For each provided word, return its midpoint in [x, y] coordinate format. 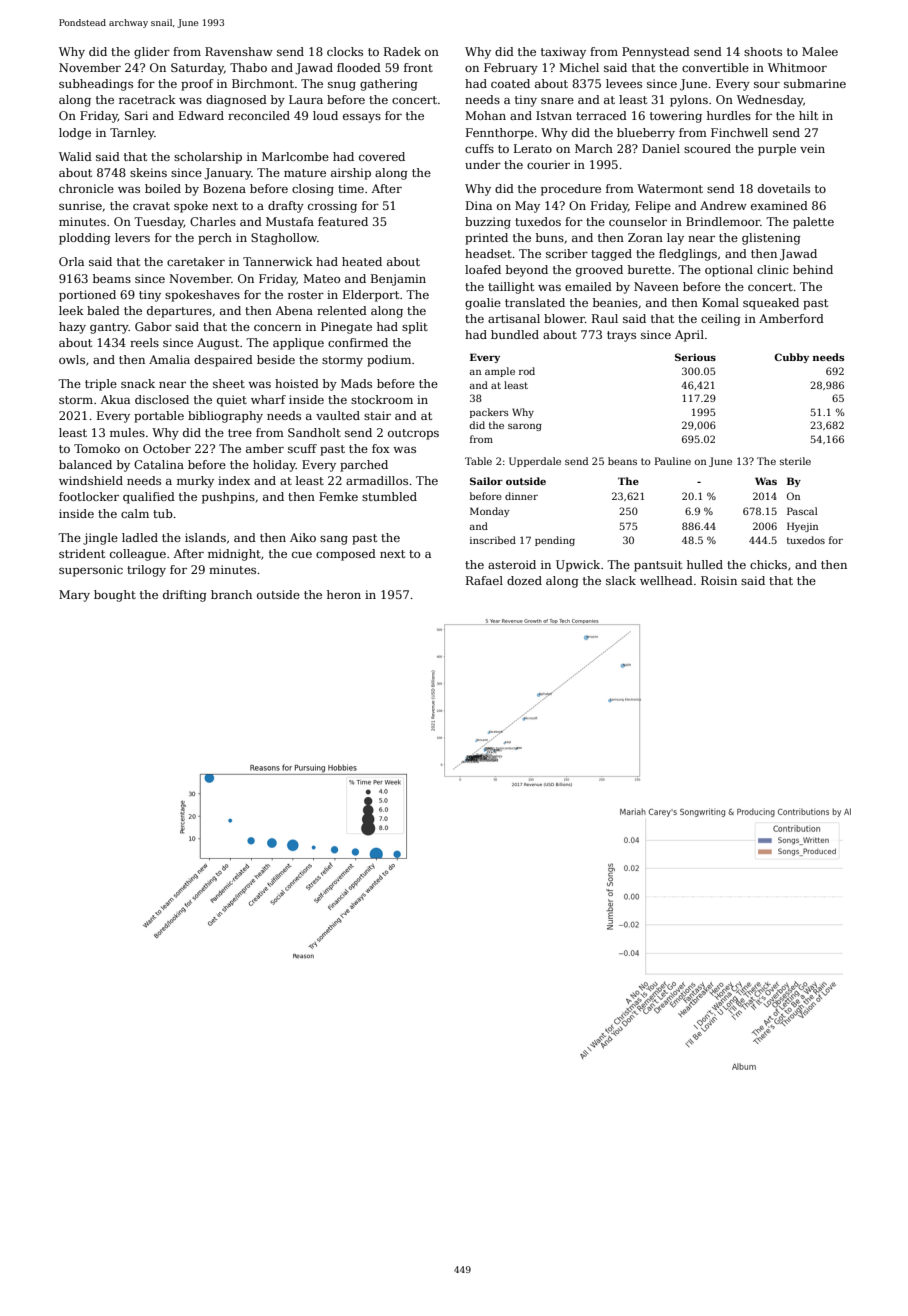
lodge [75, 134]
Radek [402, 51]
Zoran [645, 237]
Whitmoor [797, 67]
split [415, 328]
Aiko [303, 537]
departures [179, 312]
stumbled [389, 496]
